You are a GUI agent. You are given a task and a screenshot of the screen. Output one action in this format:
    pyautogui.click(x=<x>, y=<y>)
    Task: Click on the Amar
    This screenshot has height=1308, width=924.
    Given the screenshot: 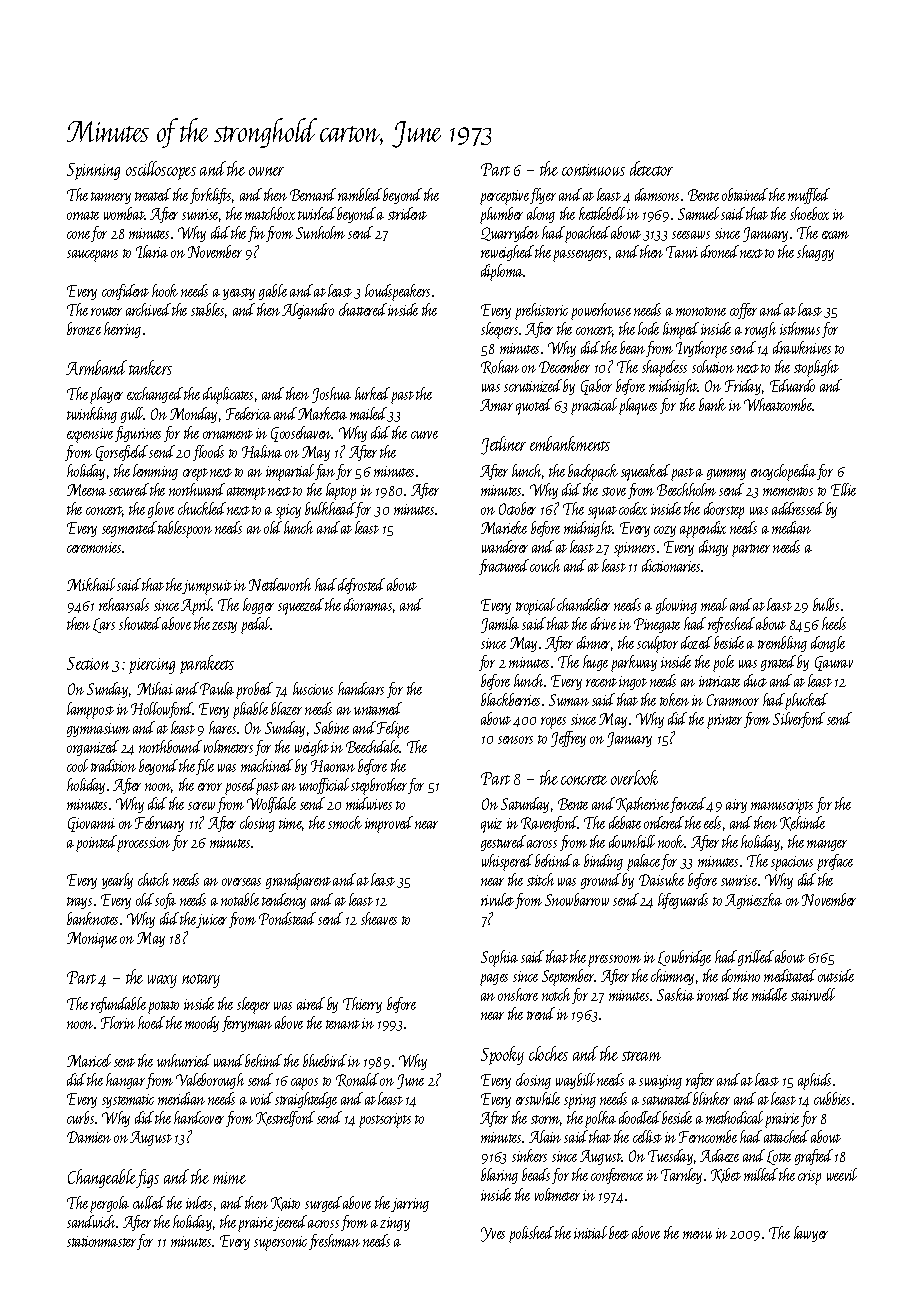 What is the action you would take?
    pyautogui.click(x=496, y=405)
